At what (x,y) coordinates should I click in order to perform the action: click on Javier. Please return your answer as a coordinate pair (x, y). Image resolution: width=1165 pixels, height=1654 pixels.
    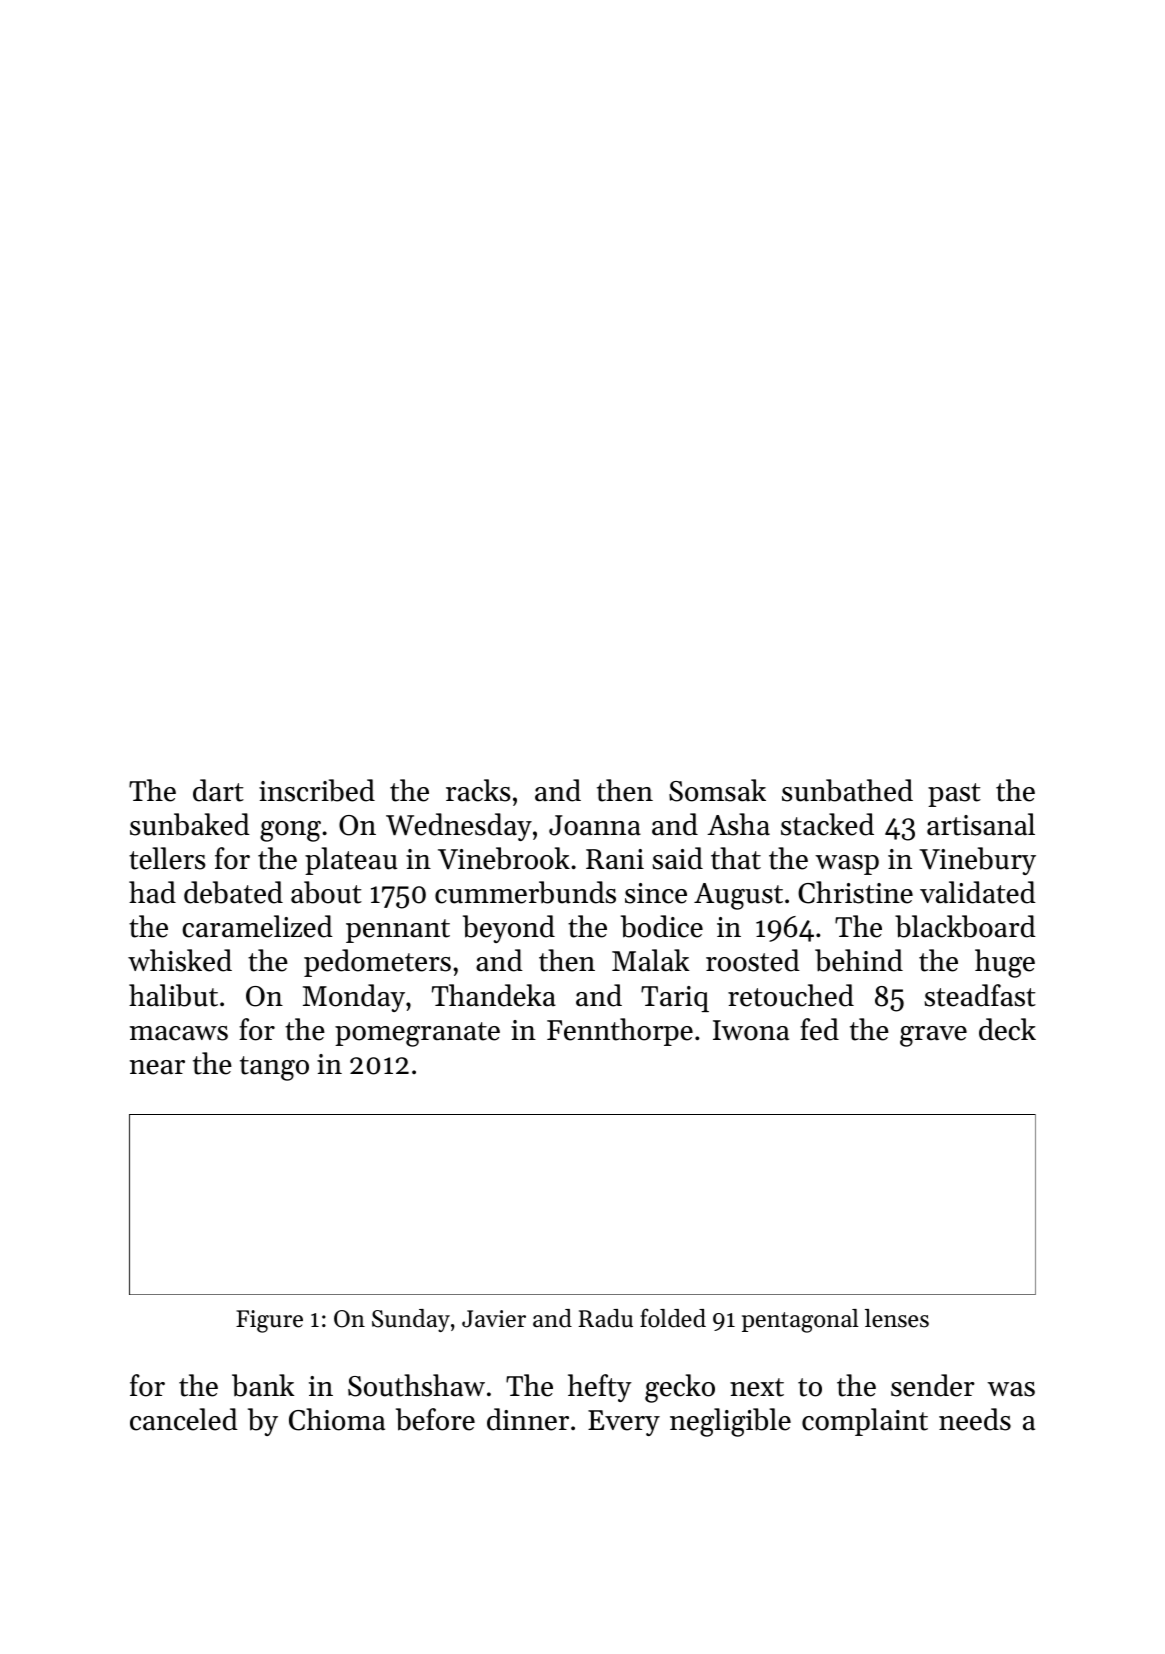
    Looking at the image, I should click on (494, 1319).
